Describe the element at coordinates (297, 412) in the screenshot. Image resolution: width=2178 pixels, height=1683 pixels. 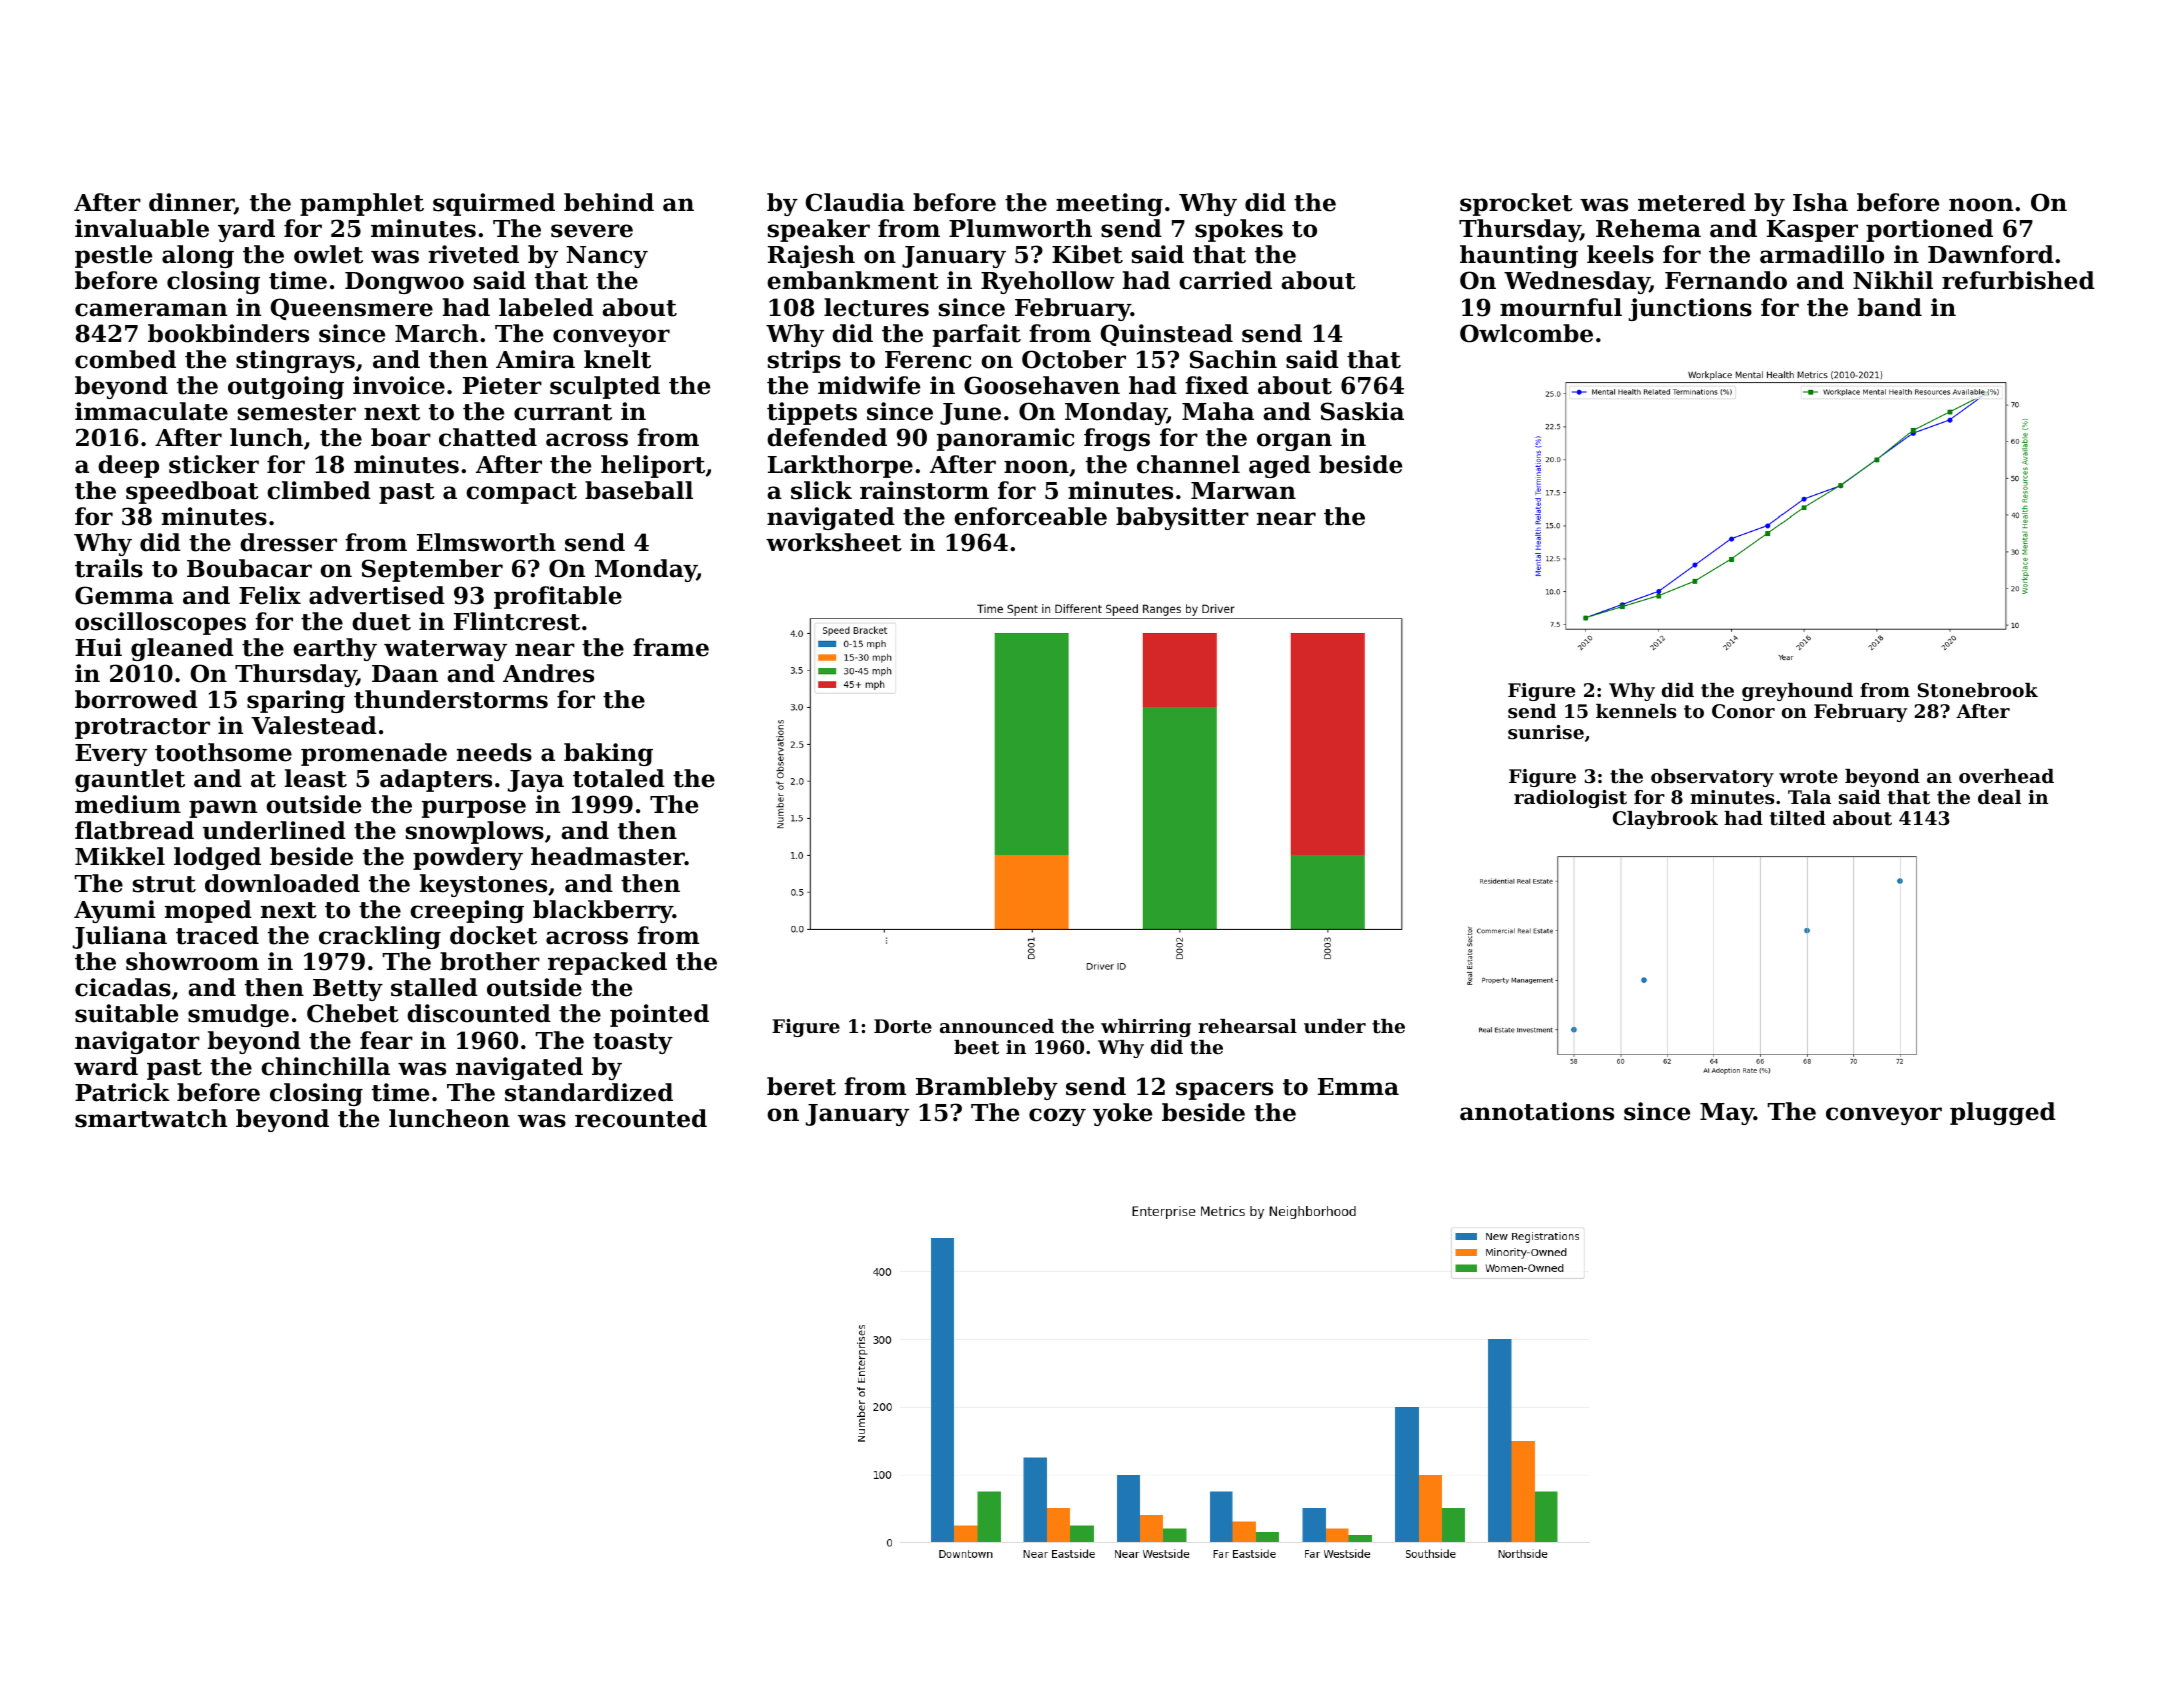
I see `semester` at that location.
